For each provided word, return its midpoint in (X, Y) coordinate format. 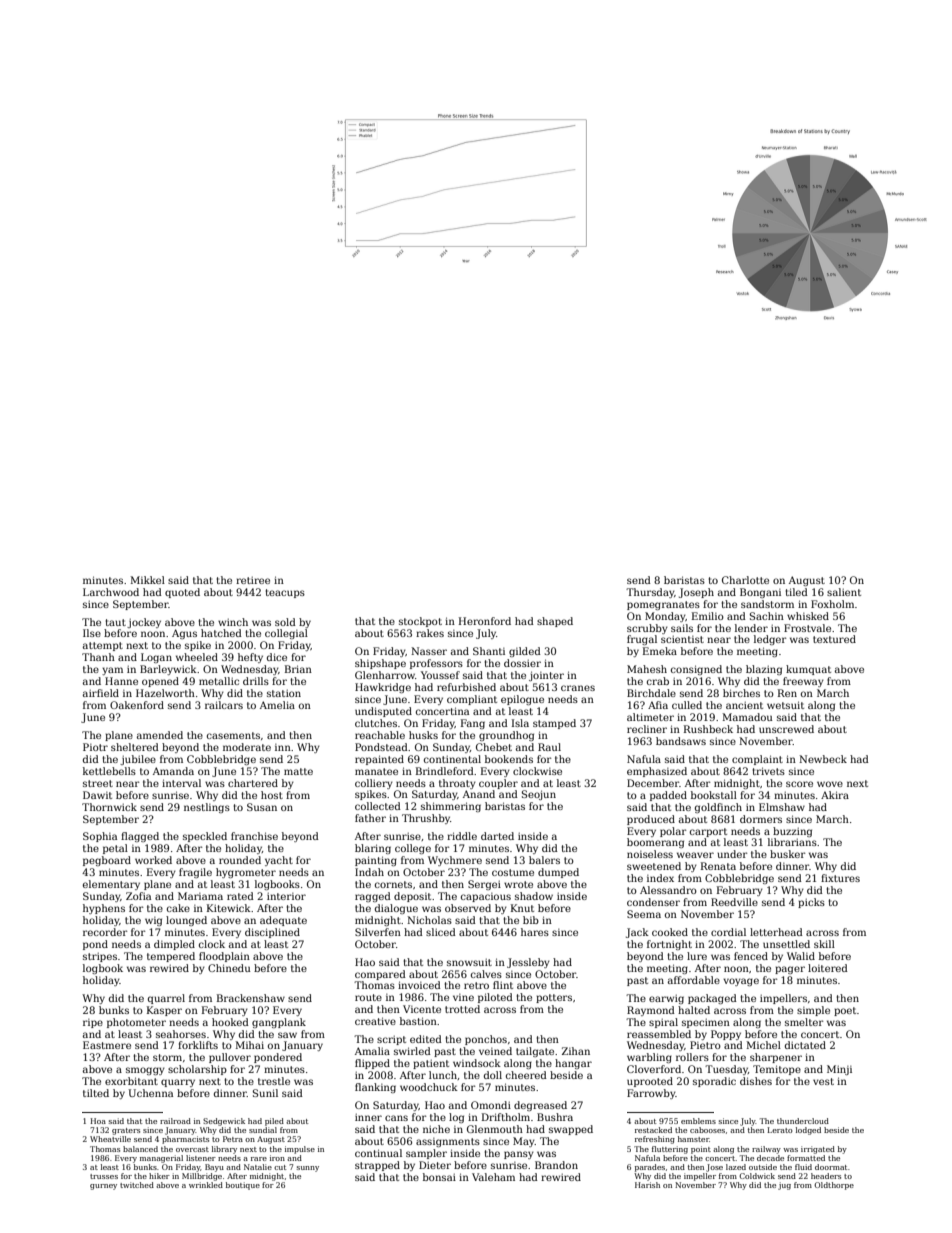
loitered (828, 968)
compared (380, 975)
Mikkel (148, 580)
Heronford (485, 621)
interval (181, 783)
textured (834, 639)
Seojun (539, 795)
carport (708, 832)
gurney (103, 1187)
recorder (105, 932)
